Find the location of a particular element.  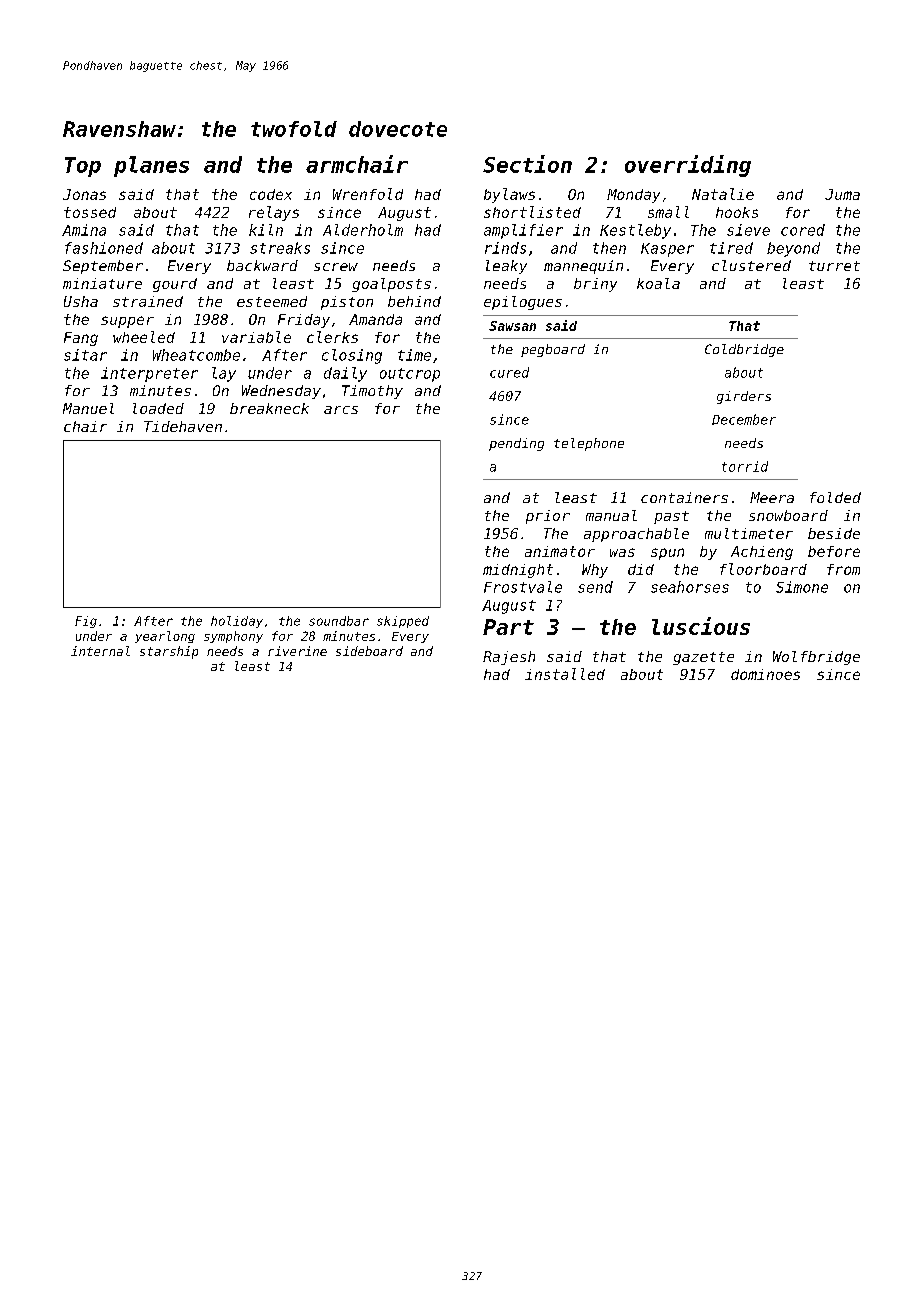

Coldbridge is located at coordinates (744, 350).
